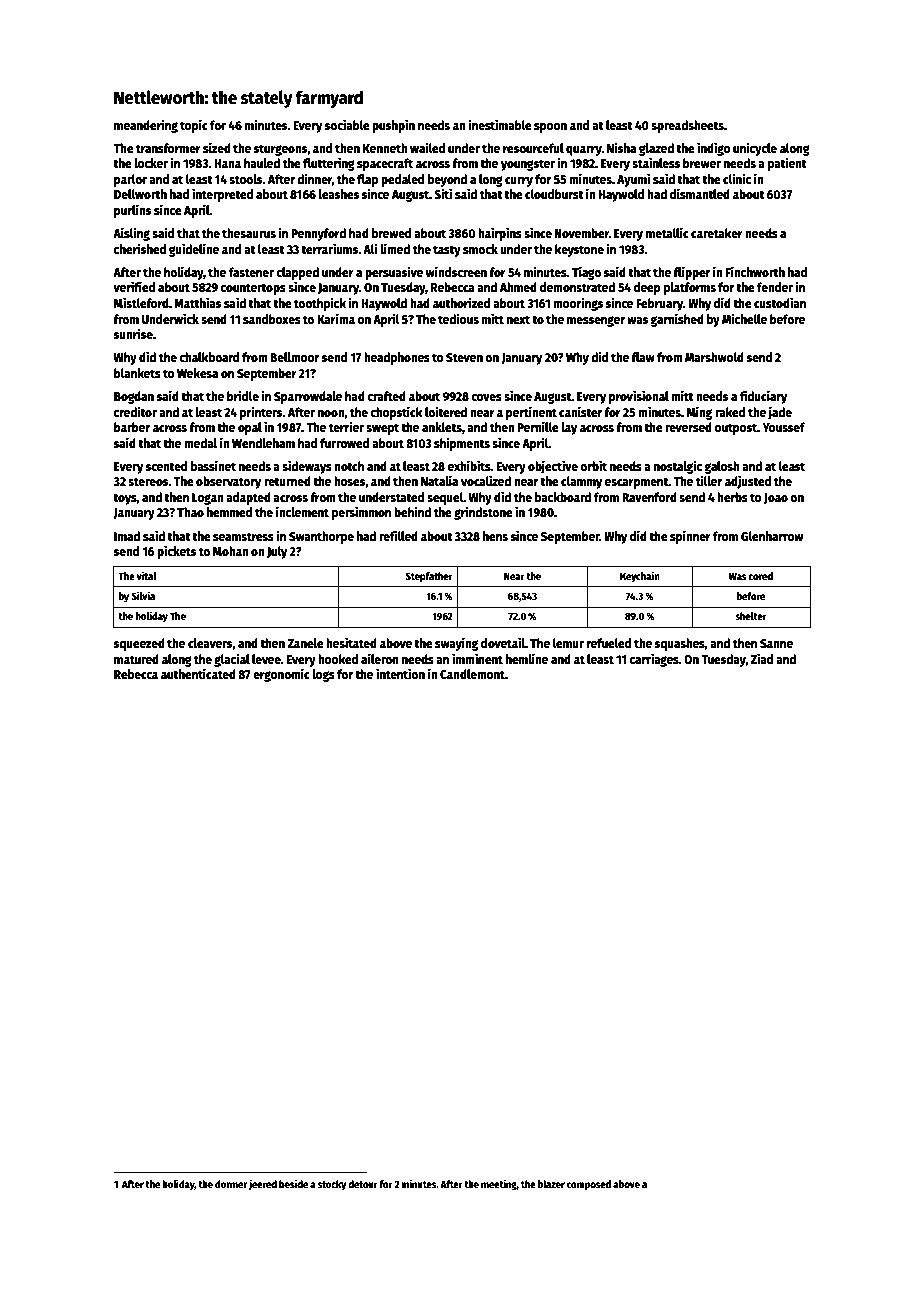 Image resolution: width=924 pixels, height=1308 pixels. Describe the element at coordinates (687, 126) in the document. I see `spreadsheets` at that location.
